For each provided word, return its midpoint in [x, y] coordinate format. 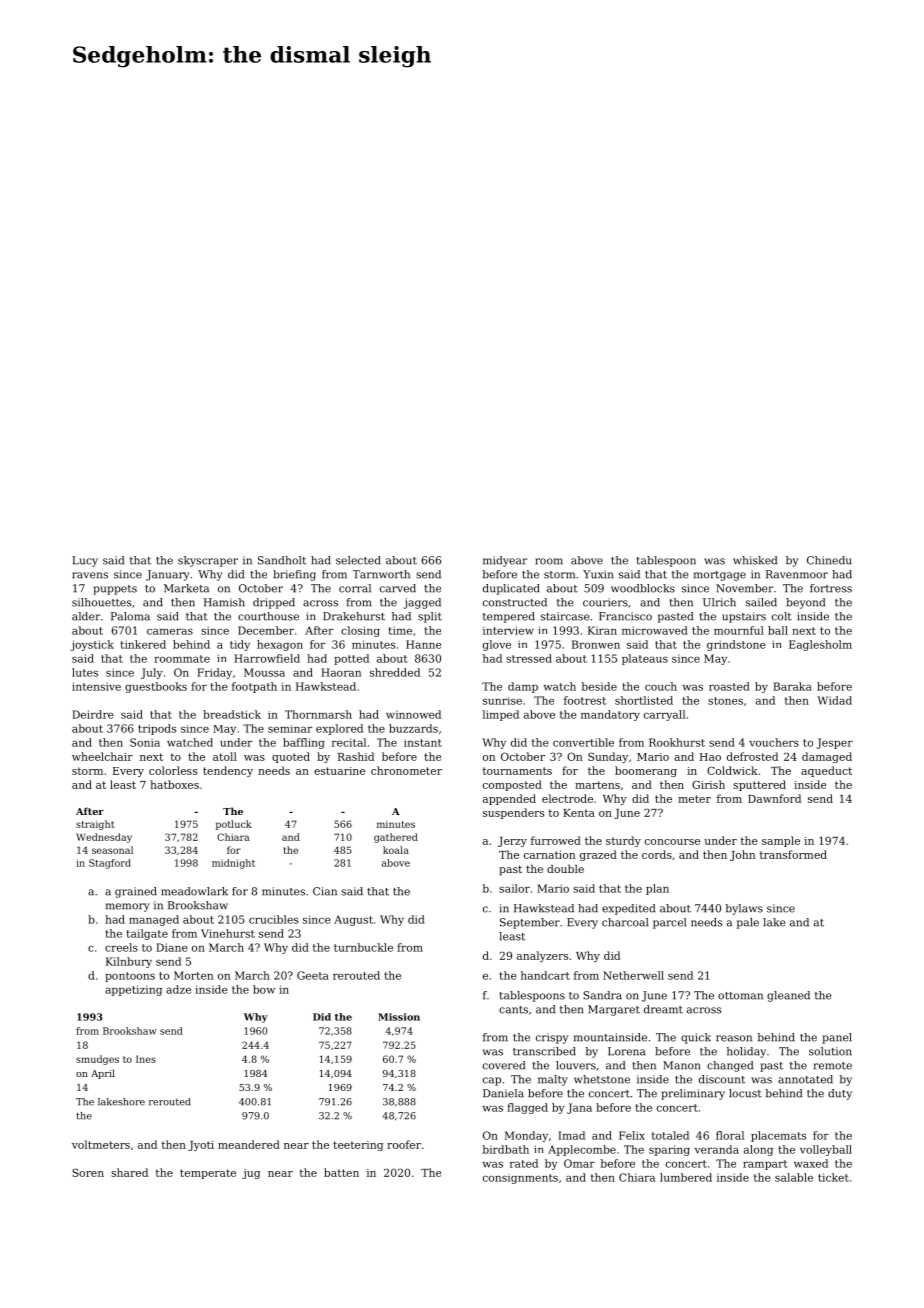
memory [128, 907]
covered [504, 1065]
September [530, 923]
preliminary [693, 1094]
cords [657, 854]
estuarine [339, 771]
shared [129, 1172]
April [103, 1074]
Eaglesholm [820, 645]
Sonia [145, 742]
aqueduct [826, 771]
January [167, 575]
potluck [234, 825]
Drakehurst [354, 616]
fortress [831, 588]
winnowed [413, 714]
